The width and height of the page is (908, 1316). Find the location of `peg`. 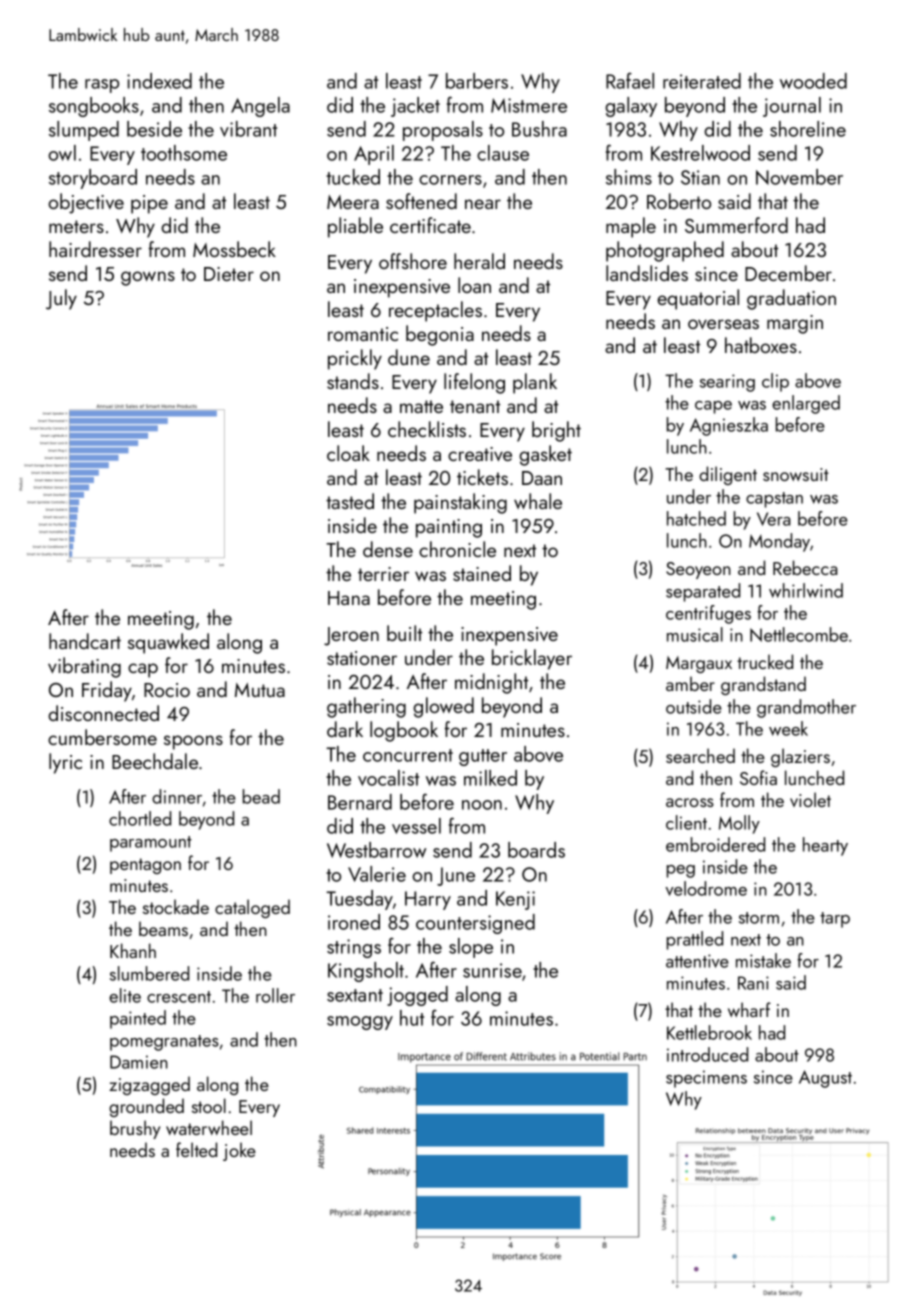

peg is located at coordinates (681, 871).
